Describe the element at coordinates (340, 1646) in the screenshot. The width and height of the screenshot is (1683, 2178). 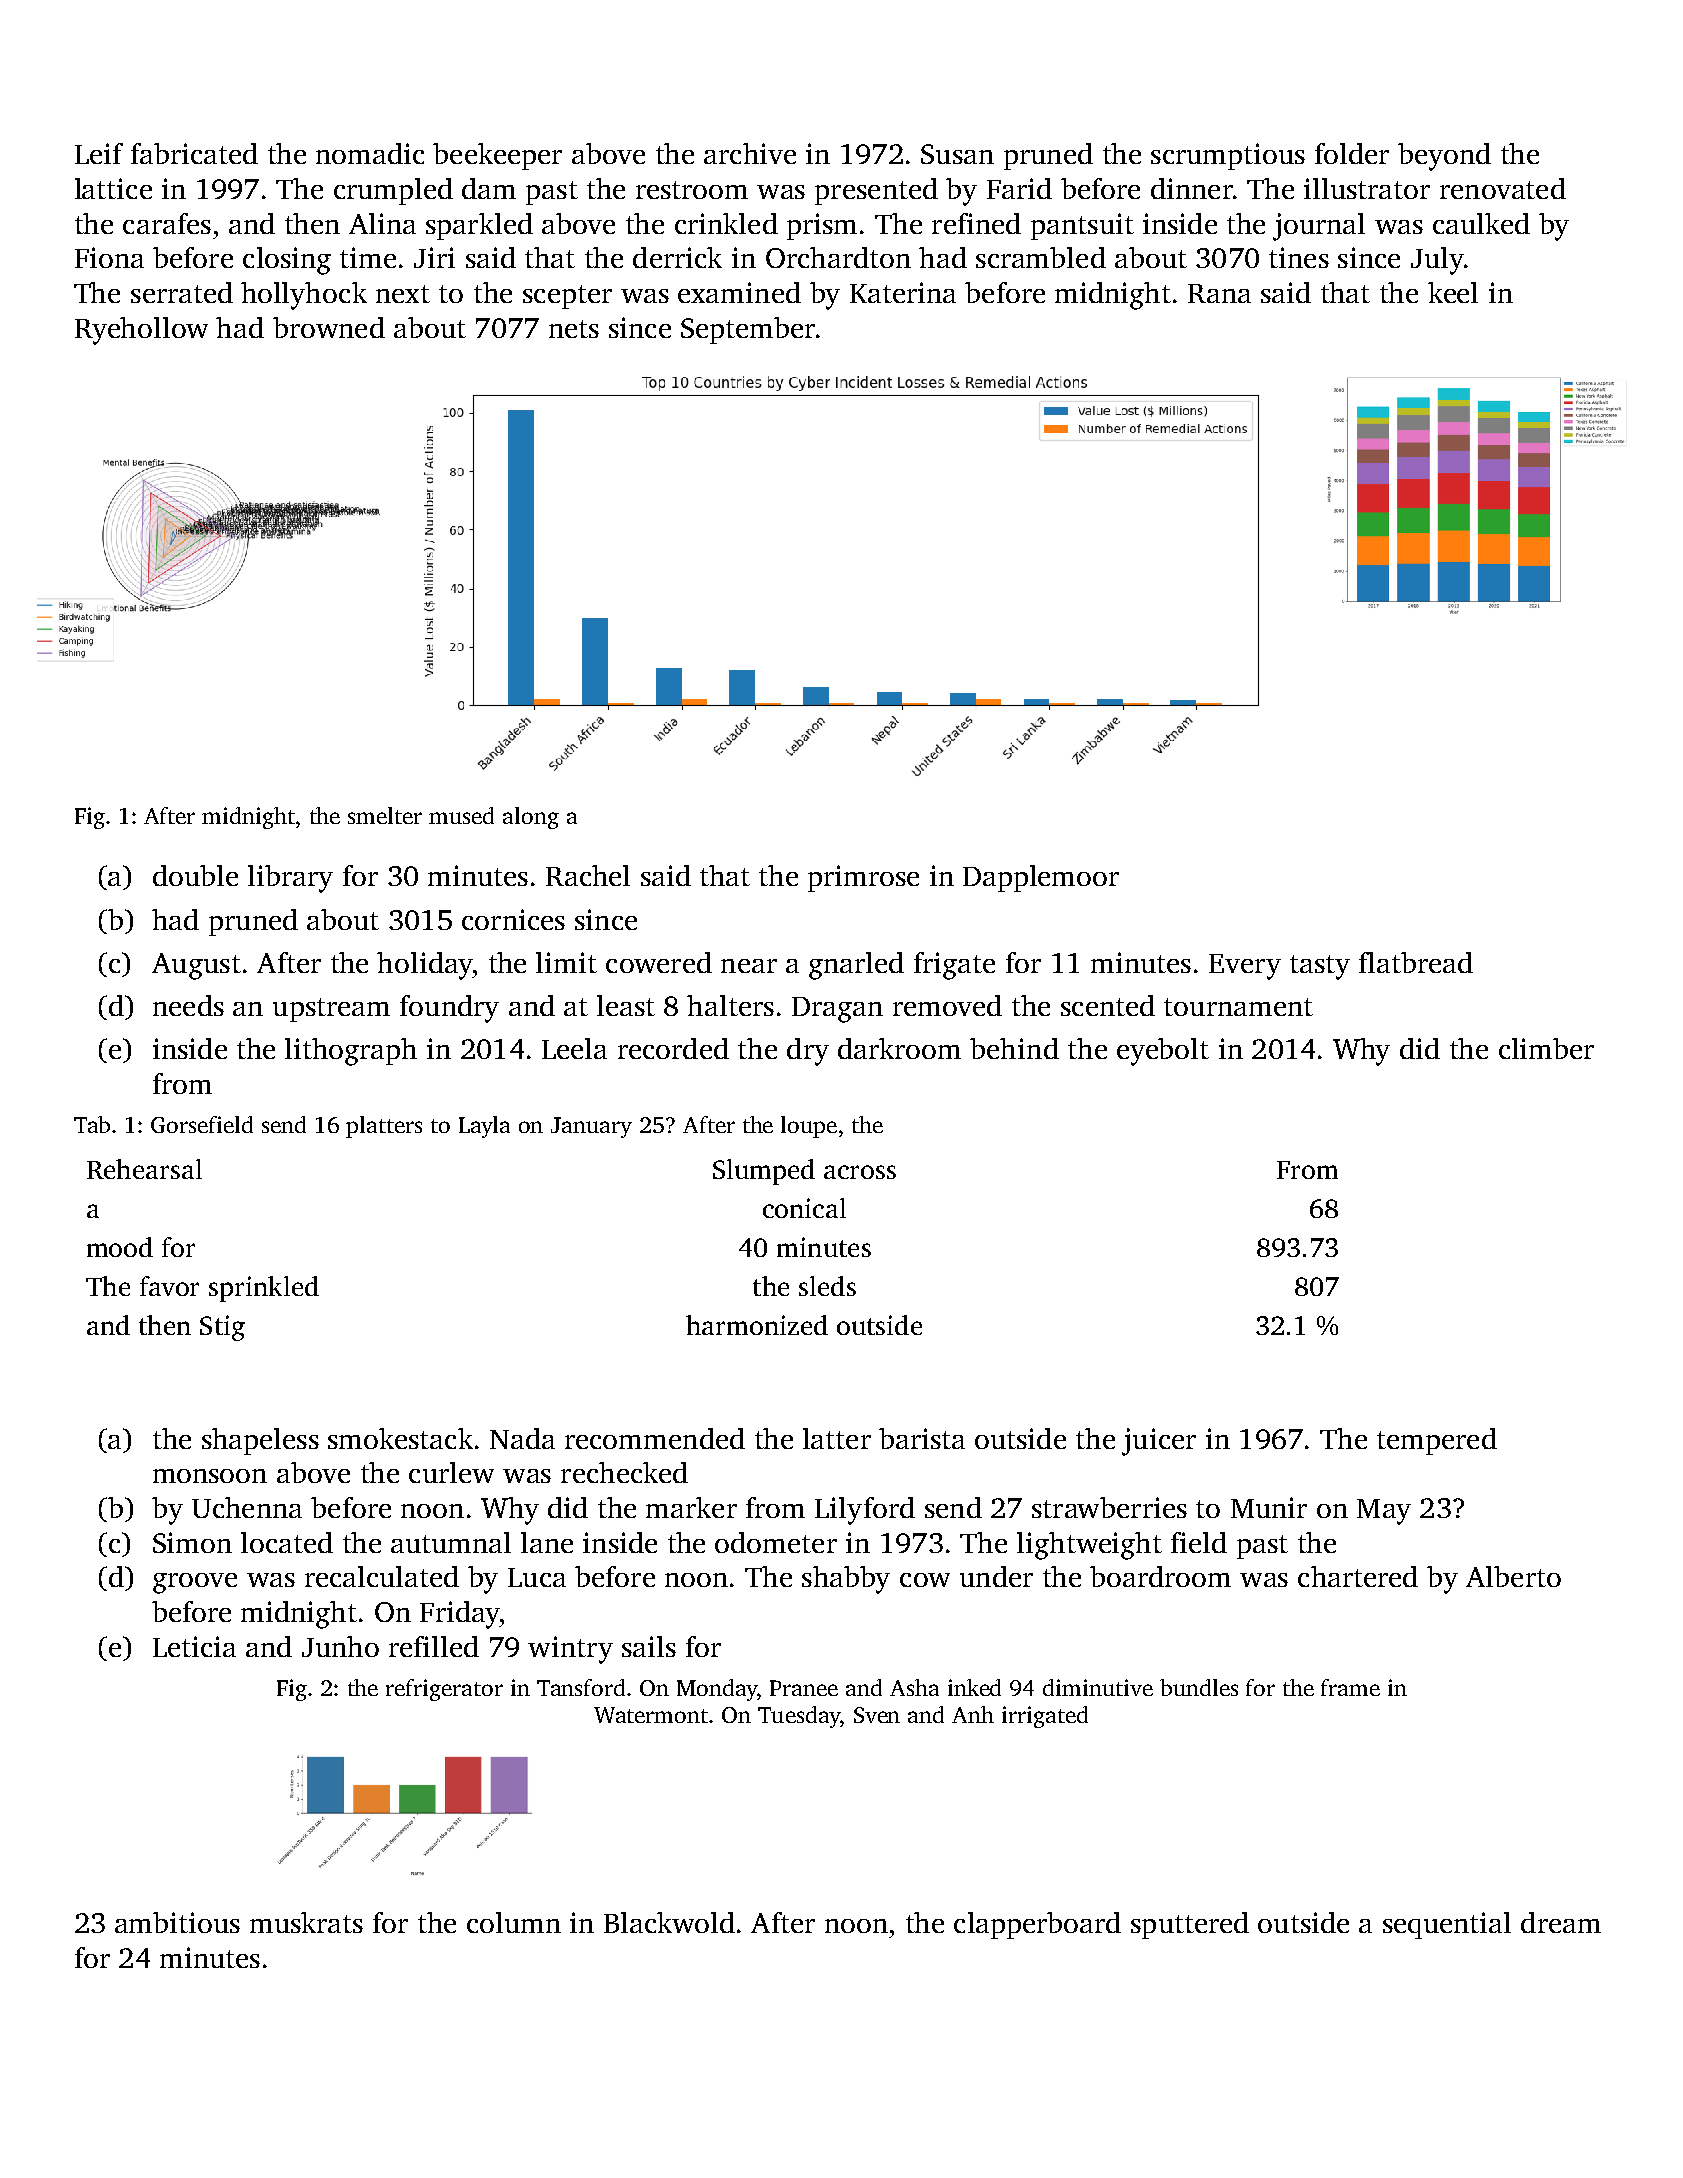
I see `Junho` at that location.
